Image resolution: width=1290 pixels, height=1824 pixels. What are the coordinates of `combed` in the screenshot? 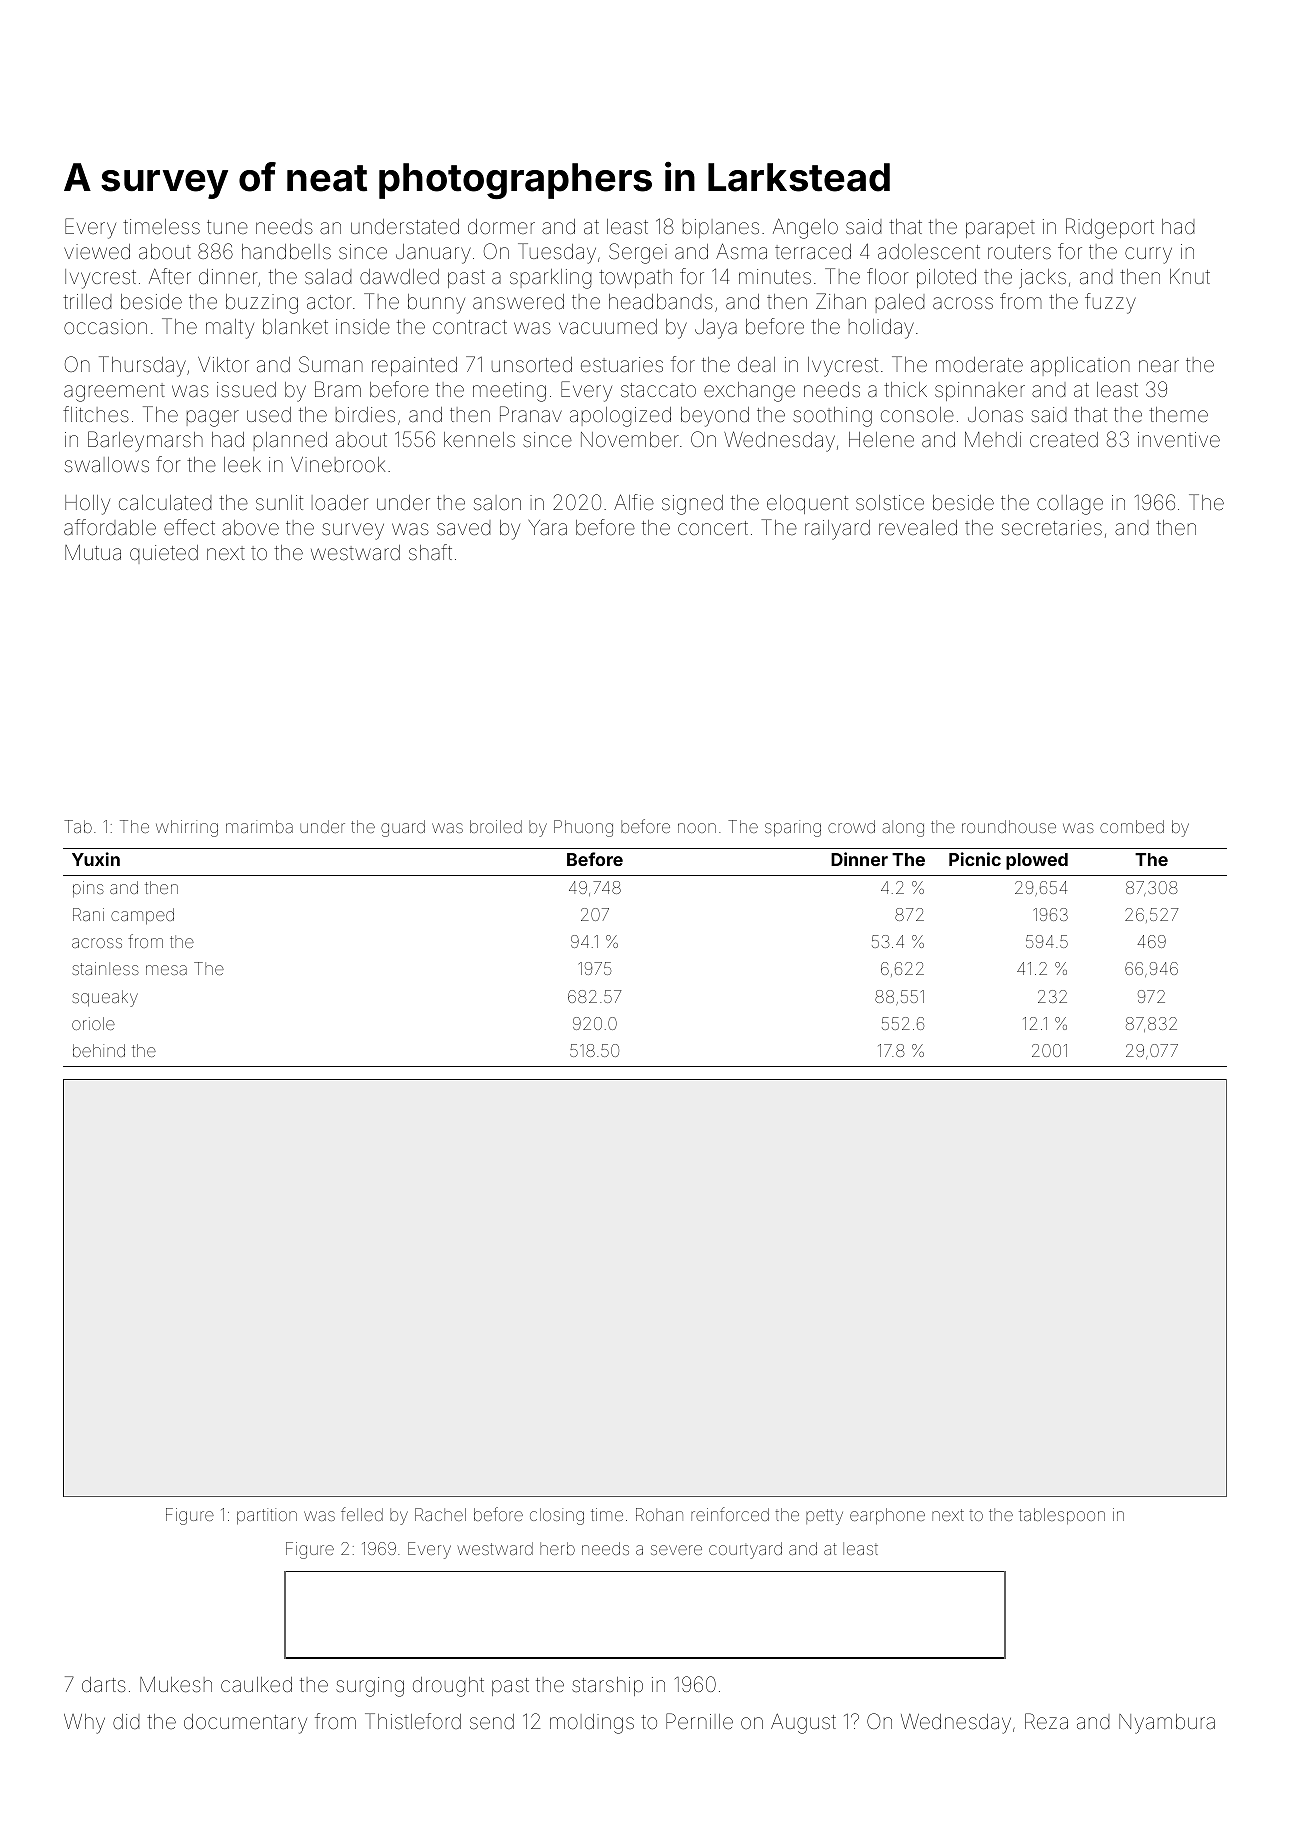 It's located at (1132, 826).
